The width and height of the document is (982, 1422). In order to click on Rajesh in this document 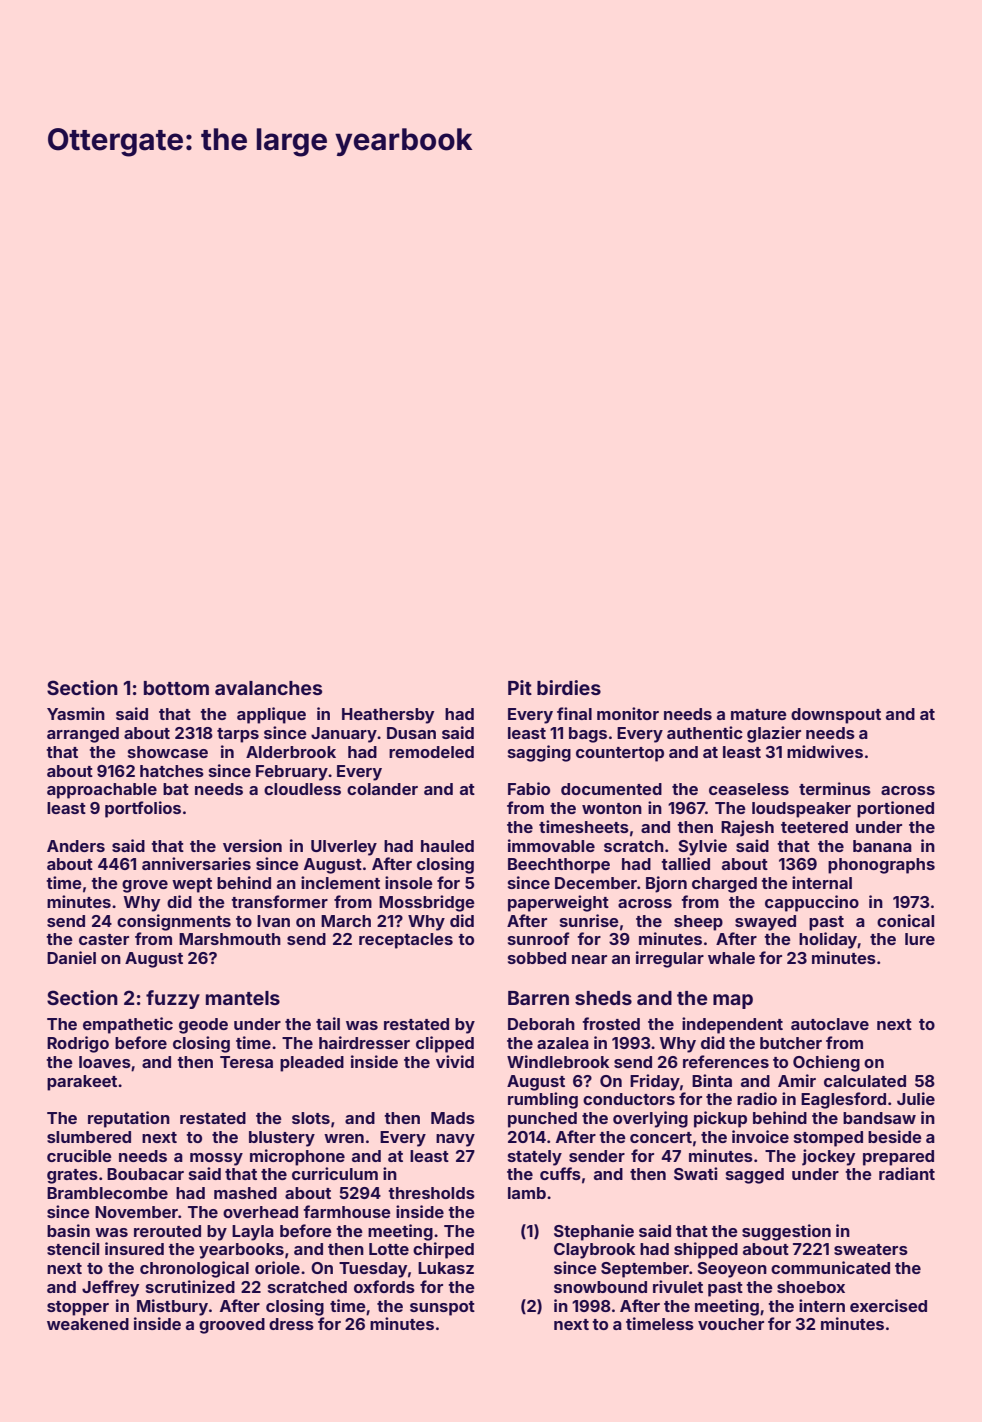, I will do `click(747, 828)`.
